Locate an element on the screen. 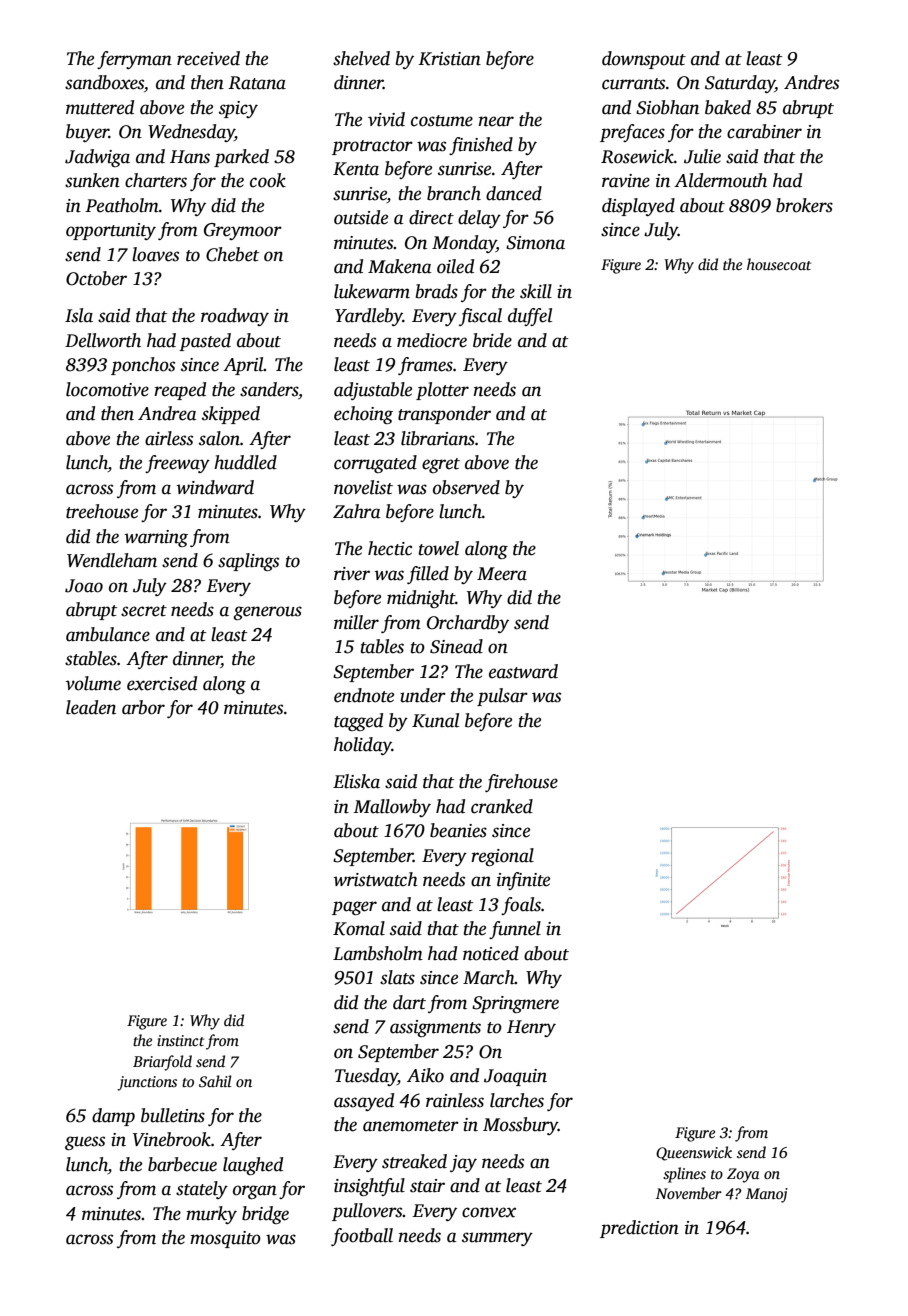 The height and width of the screenshot is (1316, 908). murky is located at coordinates (211, 1215).
